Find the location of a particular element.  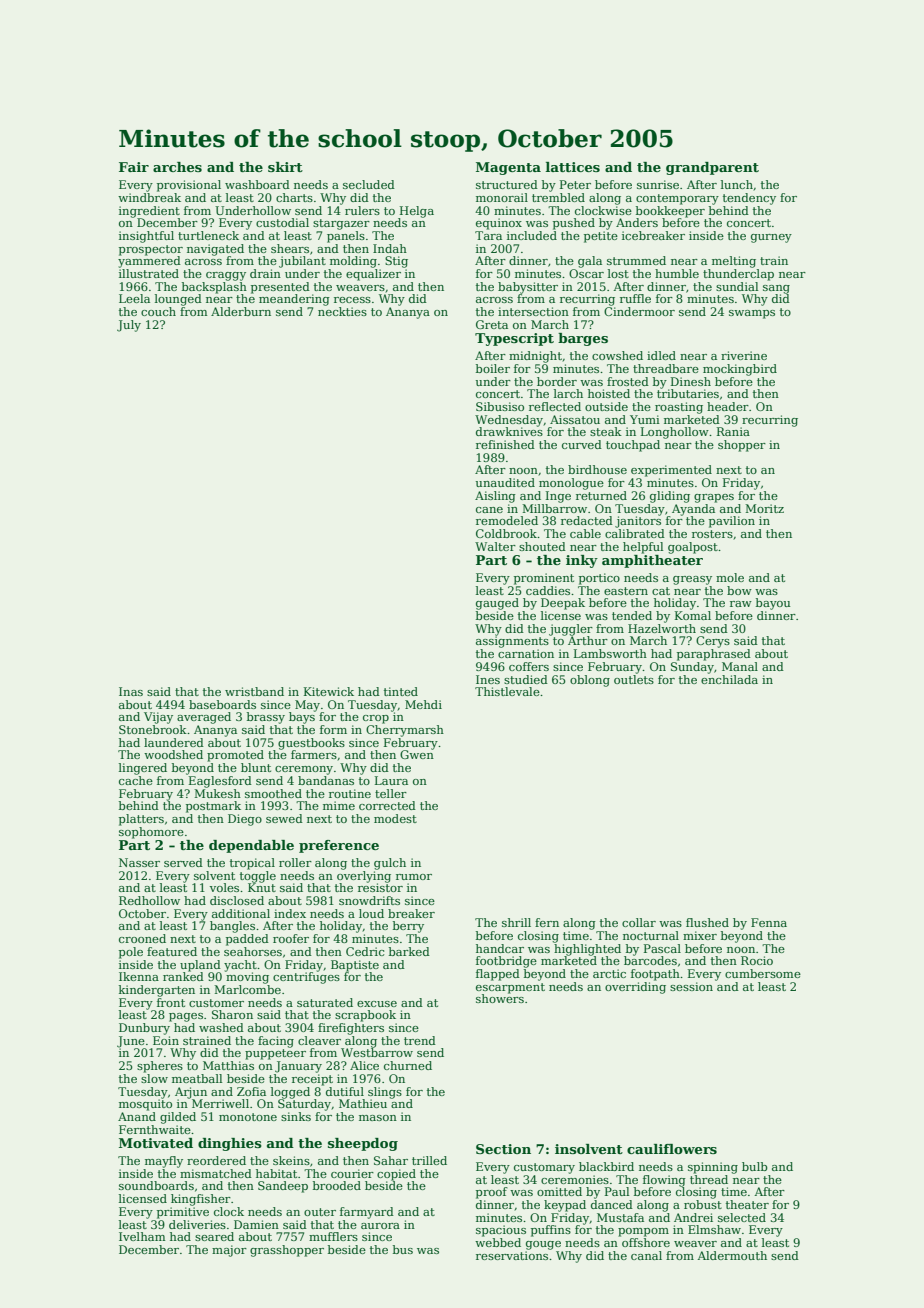

Moritz is located at coordinates (764, 508).
